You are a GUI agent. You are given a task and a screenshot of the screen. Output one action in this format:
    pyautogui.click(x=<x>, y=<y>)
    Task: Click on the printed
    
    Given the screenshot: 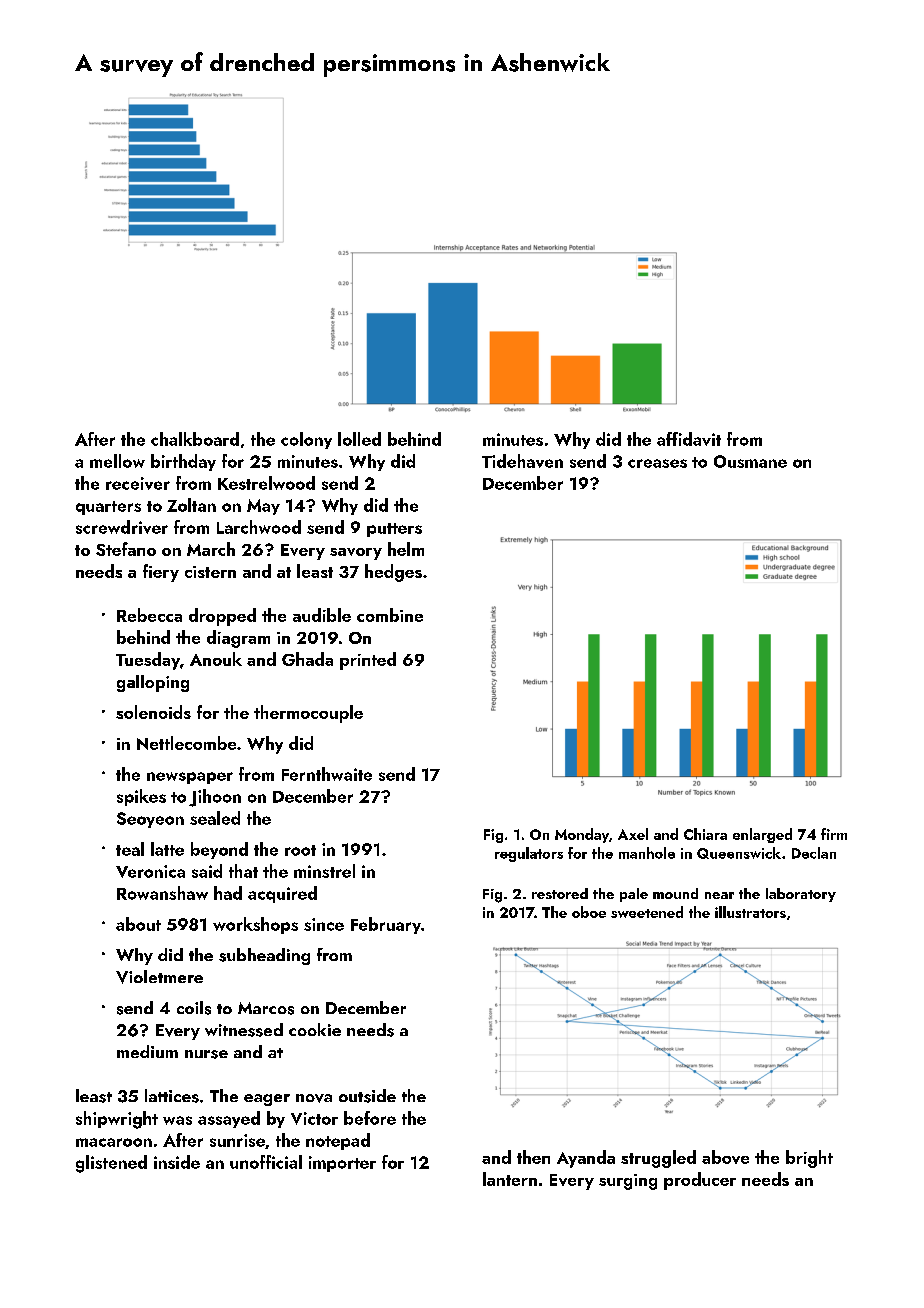 What is the action you would take?
    pyautogui.click(x=368, y=661)
